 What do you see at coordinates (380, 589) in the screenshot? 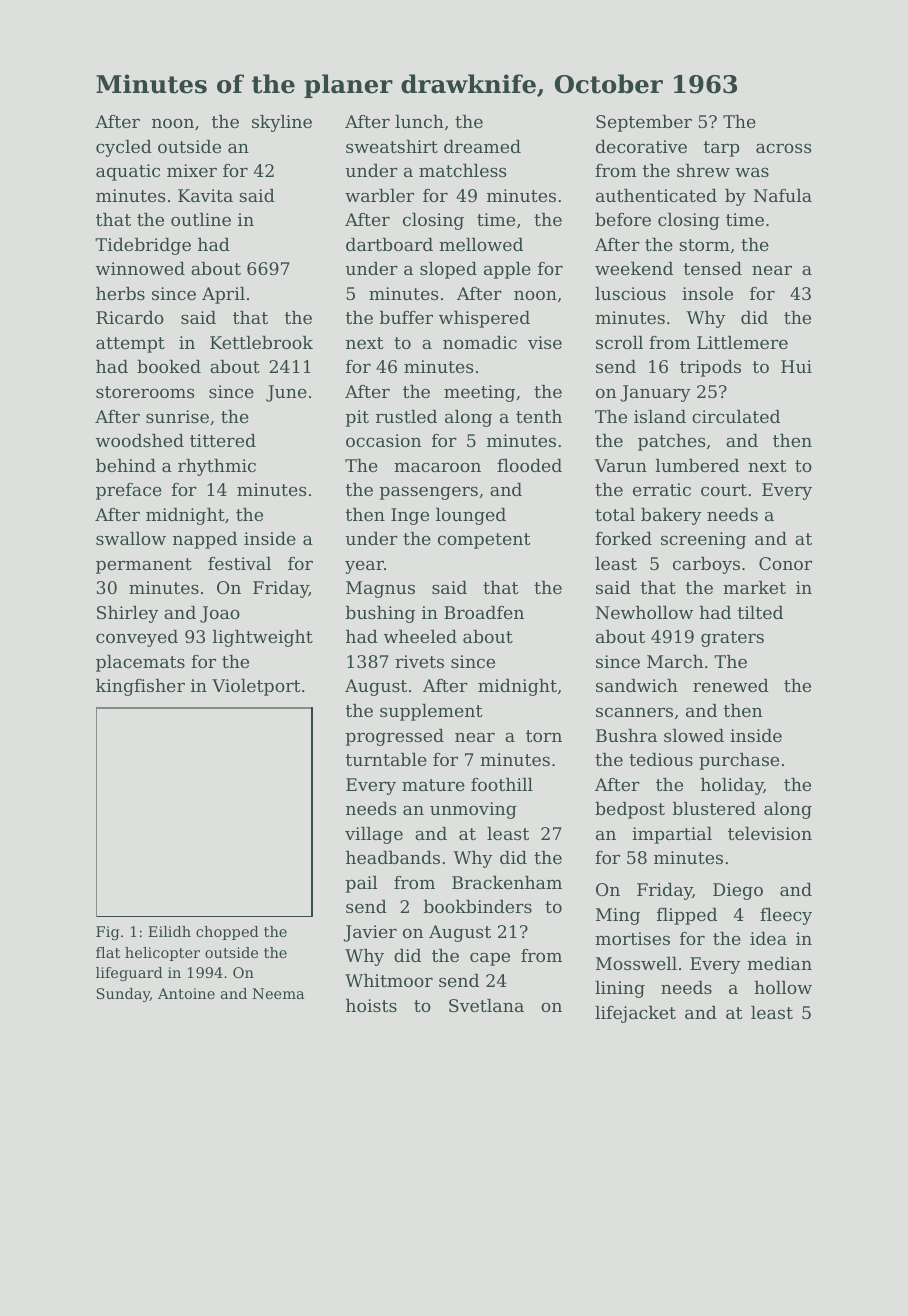
I see `Magnus` at bounding box center [380, 589].
